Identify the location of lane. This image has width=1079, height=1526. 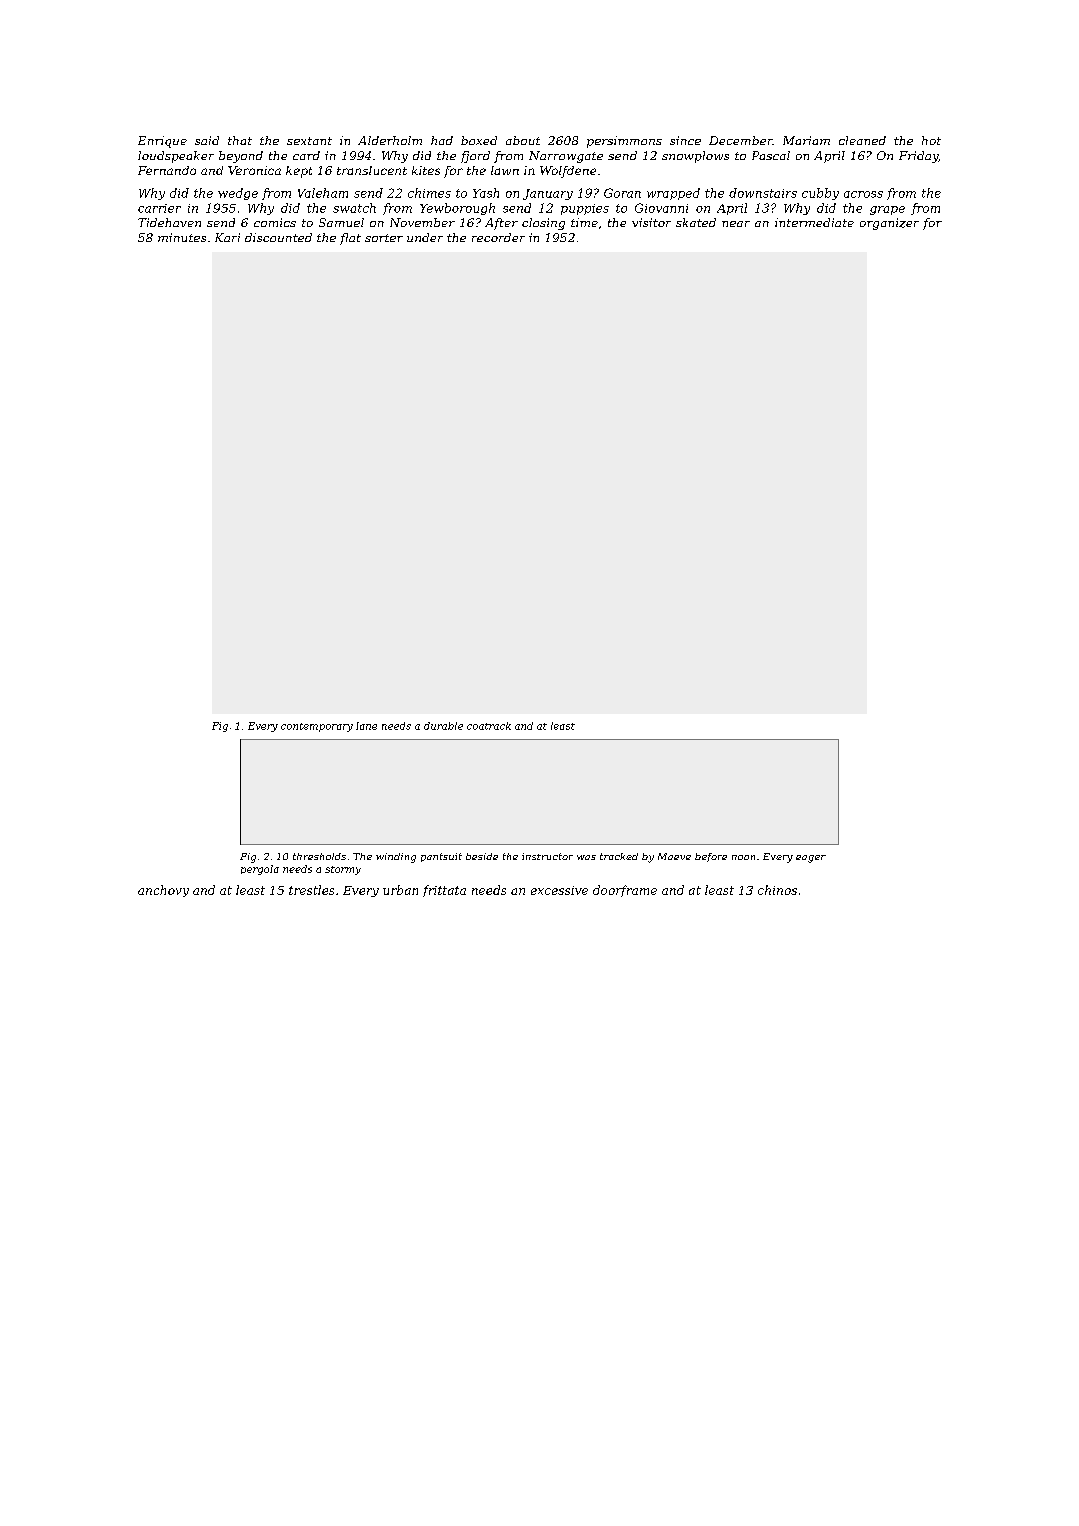
(366, 726).
